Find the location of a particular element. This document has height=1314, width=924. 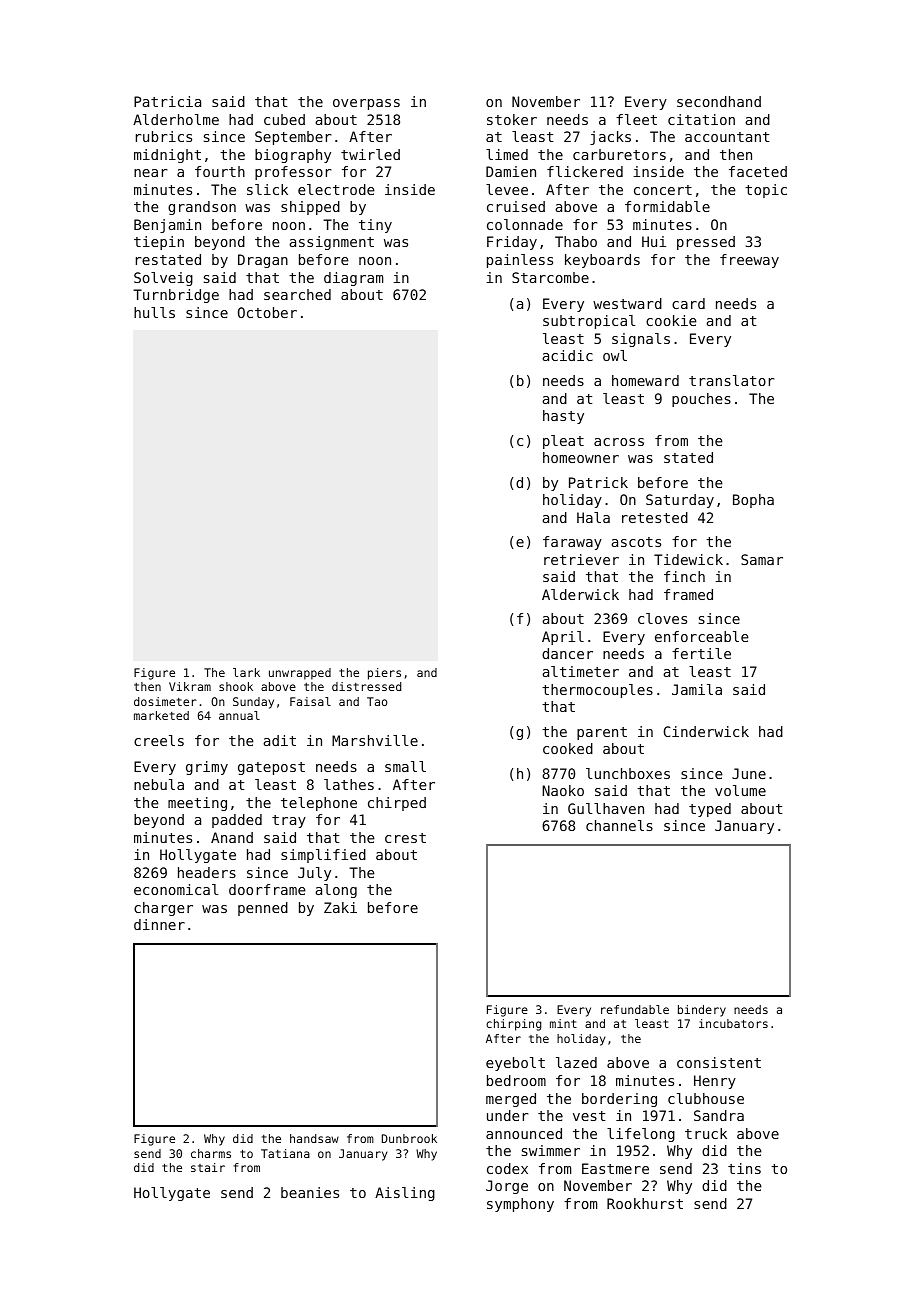

Starcombe is located at coordinates (550, 277).
